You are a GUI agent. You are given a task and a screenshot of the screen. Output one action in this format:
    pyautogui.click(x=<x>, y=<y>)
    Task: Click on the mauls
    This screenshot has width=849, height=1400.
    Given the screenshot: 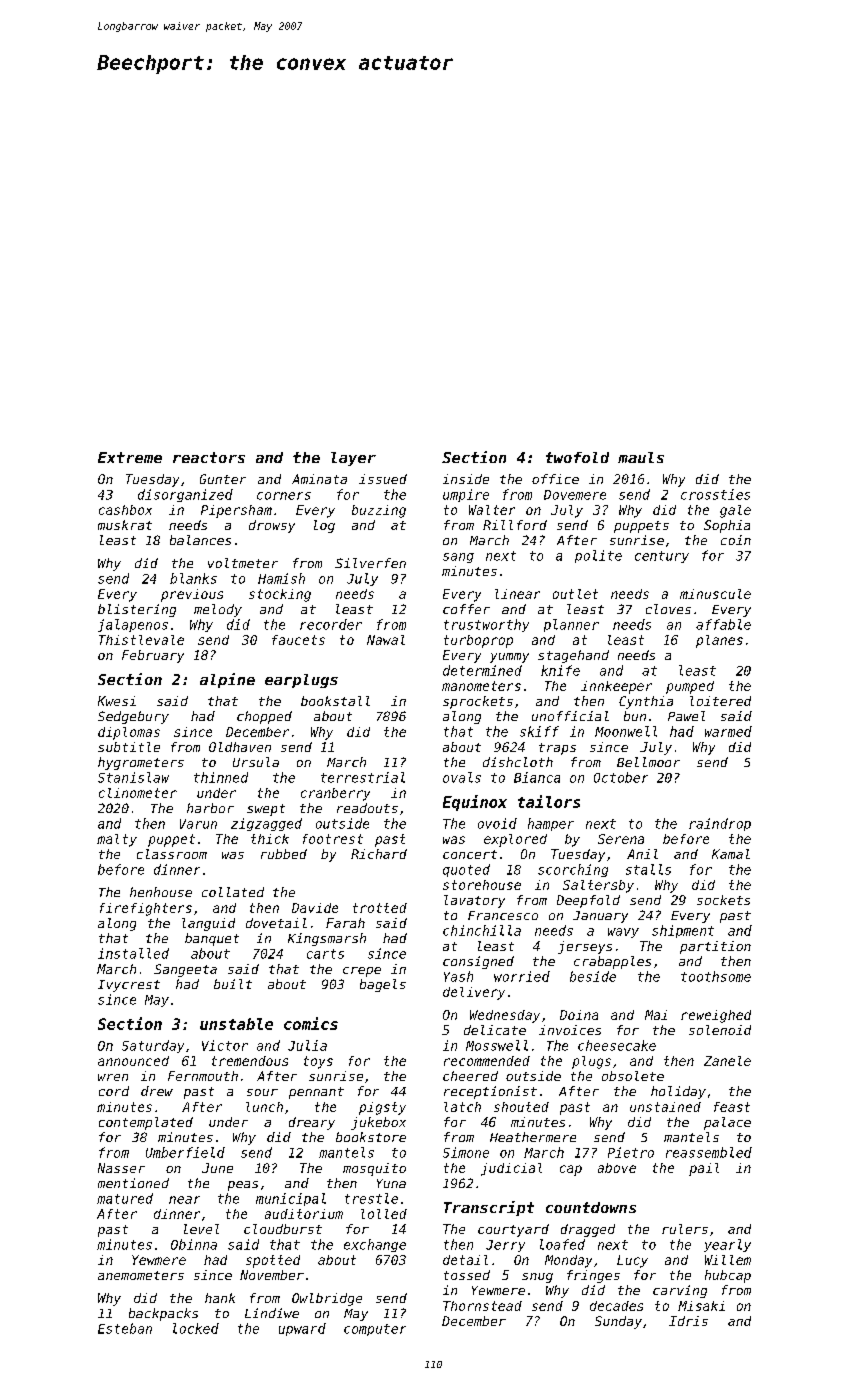 What is the action you would take?
    pyautogui.click(x=641, y=457)
